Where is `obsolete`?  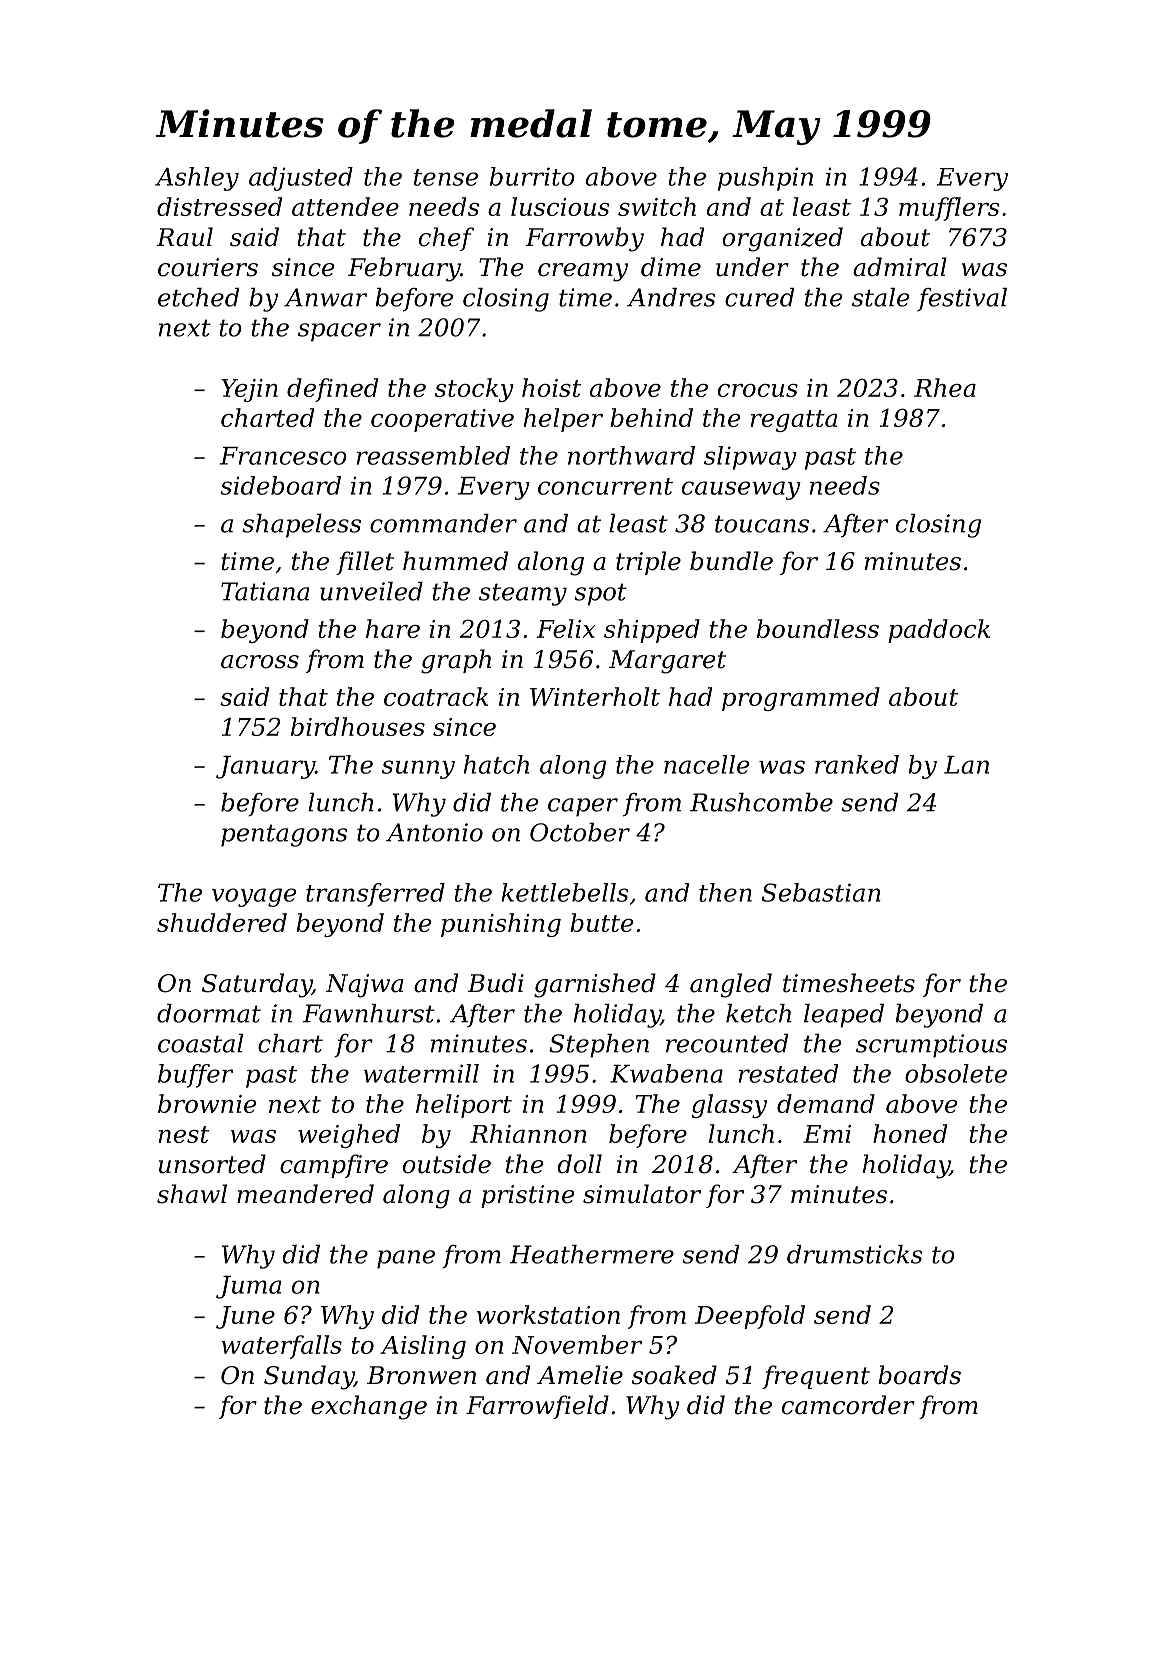
obsolete is located at coordinates (956, 1073).
